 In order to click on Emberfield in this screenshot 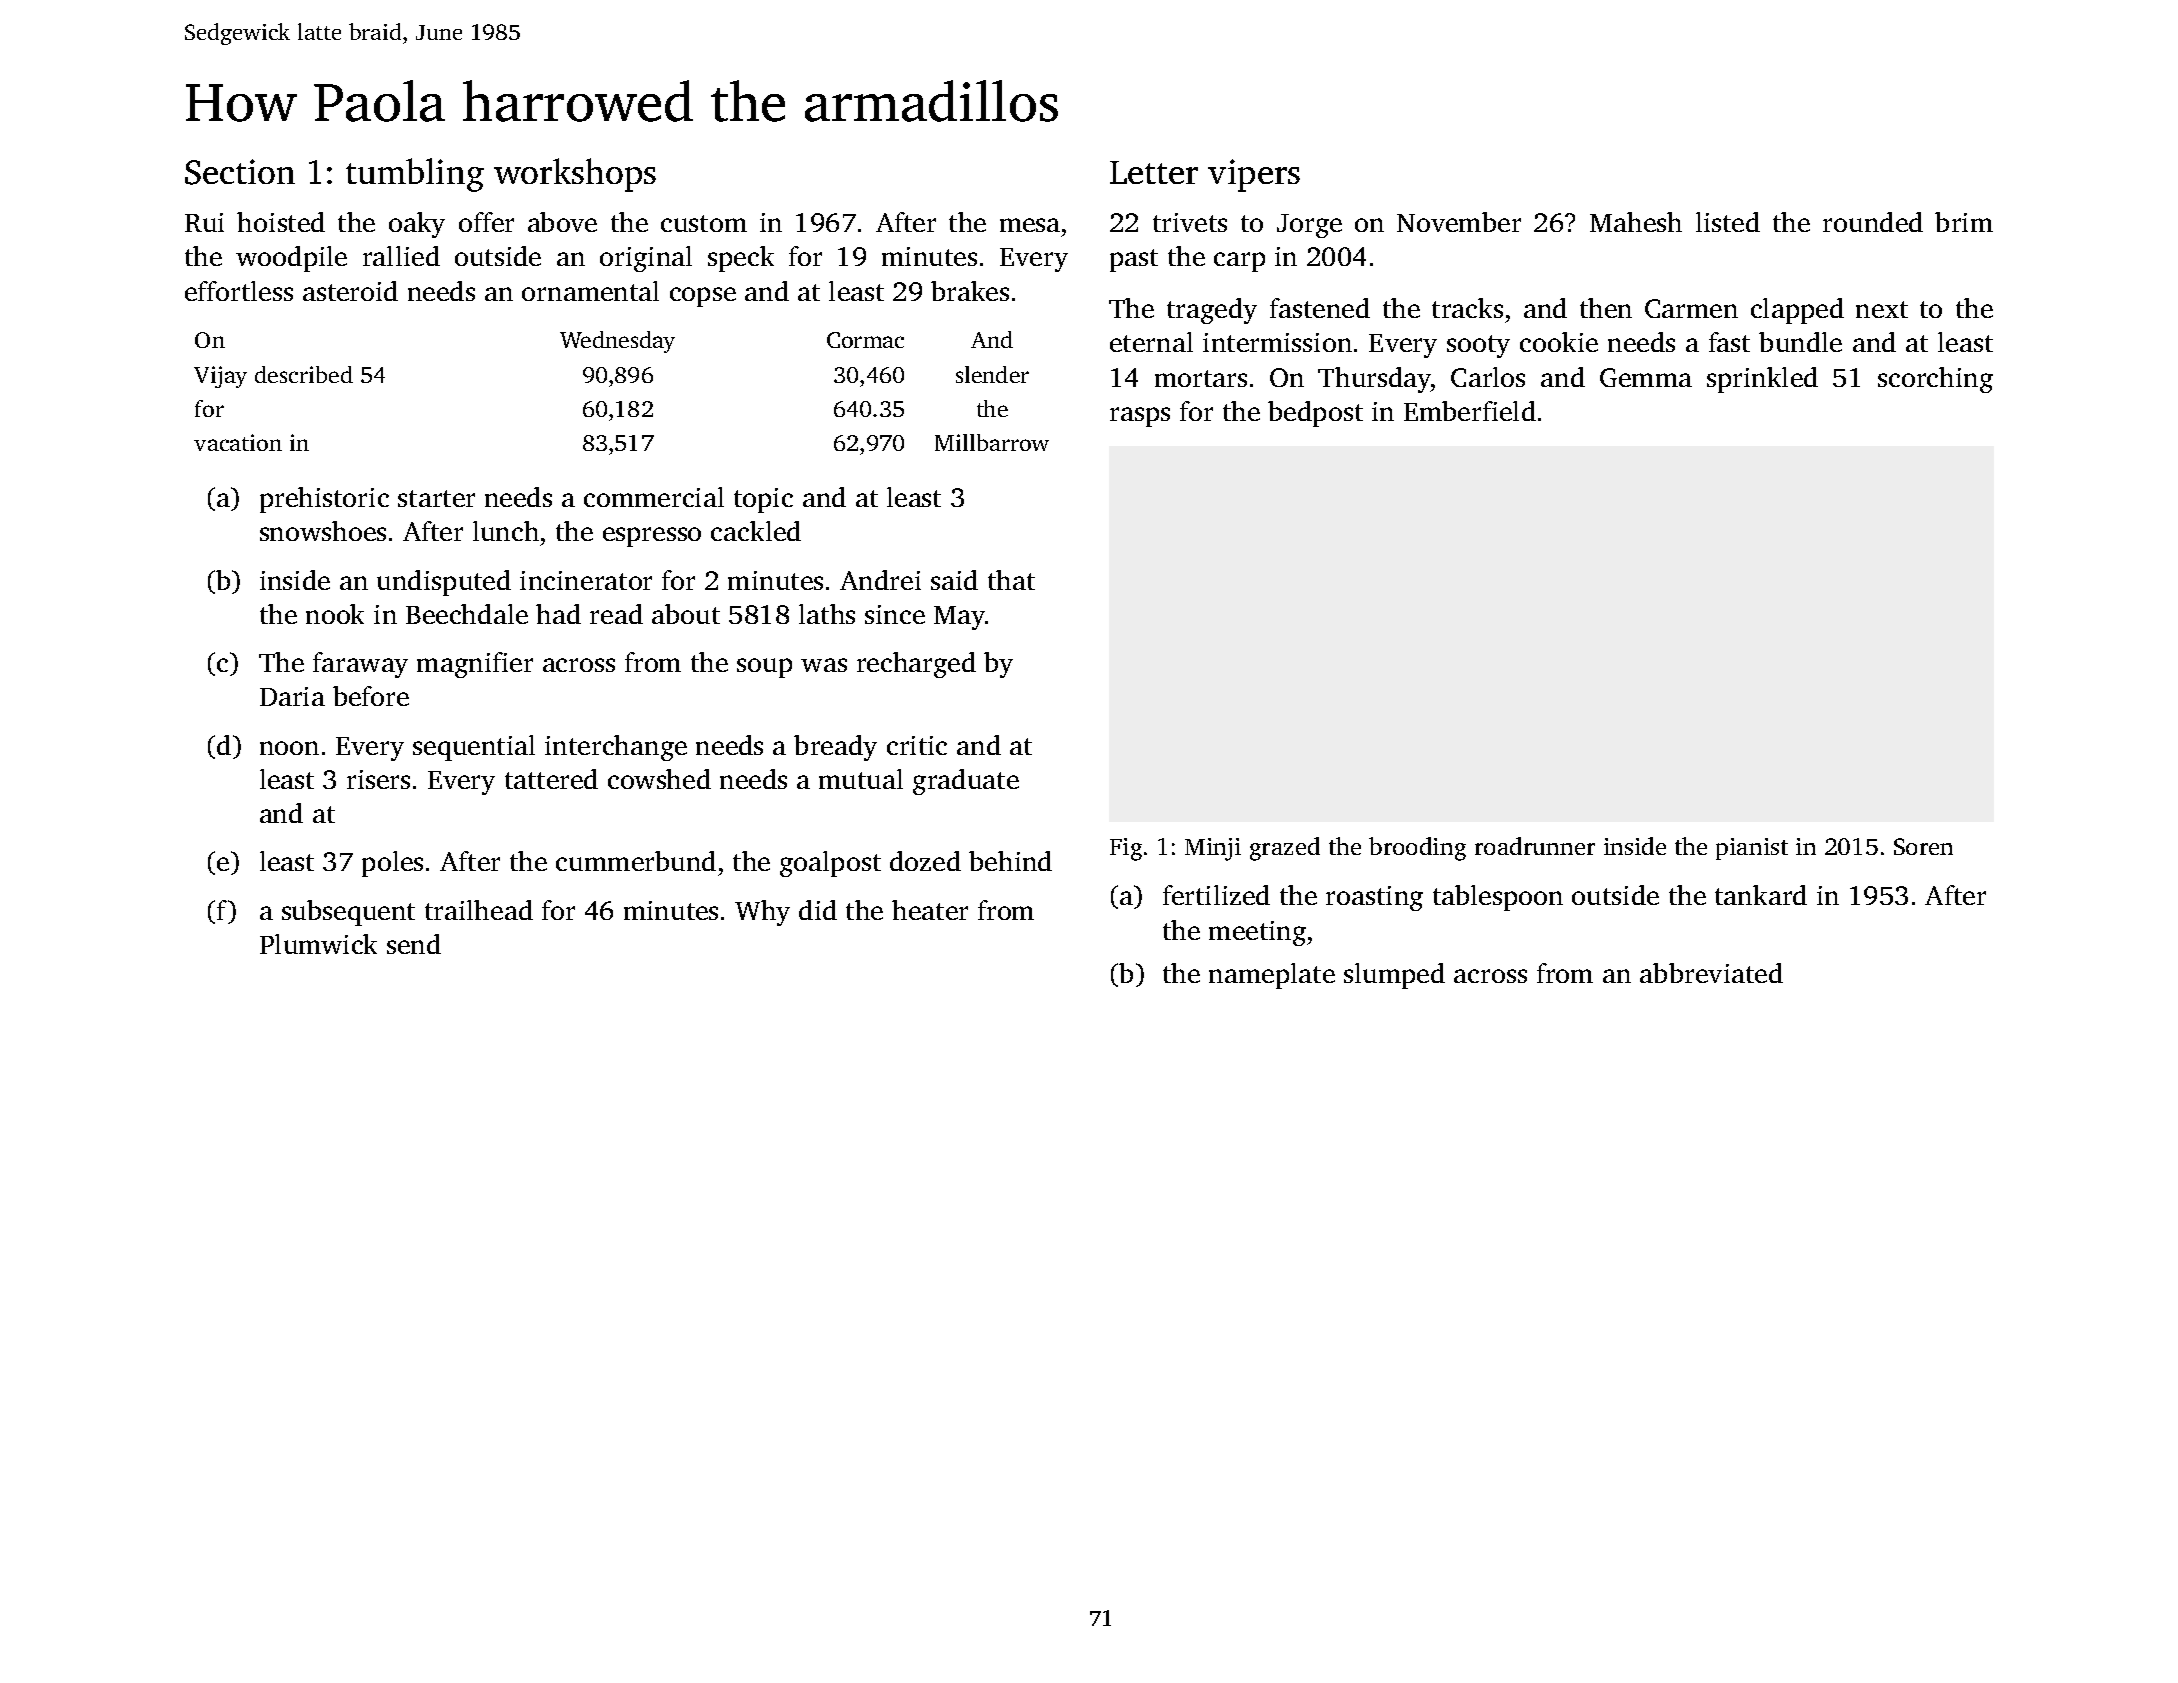, I will do `click(1470, 411)`.
